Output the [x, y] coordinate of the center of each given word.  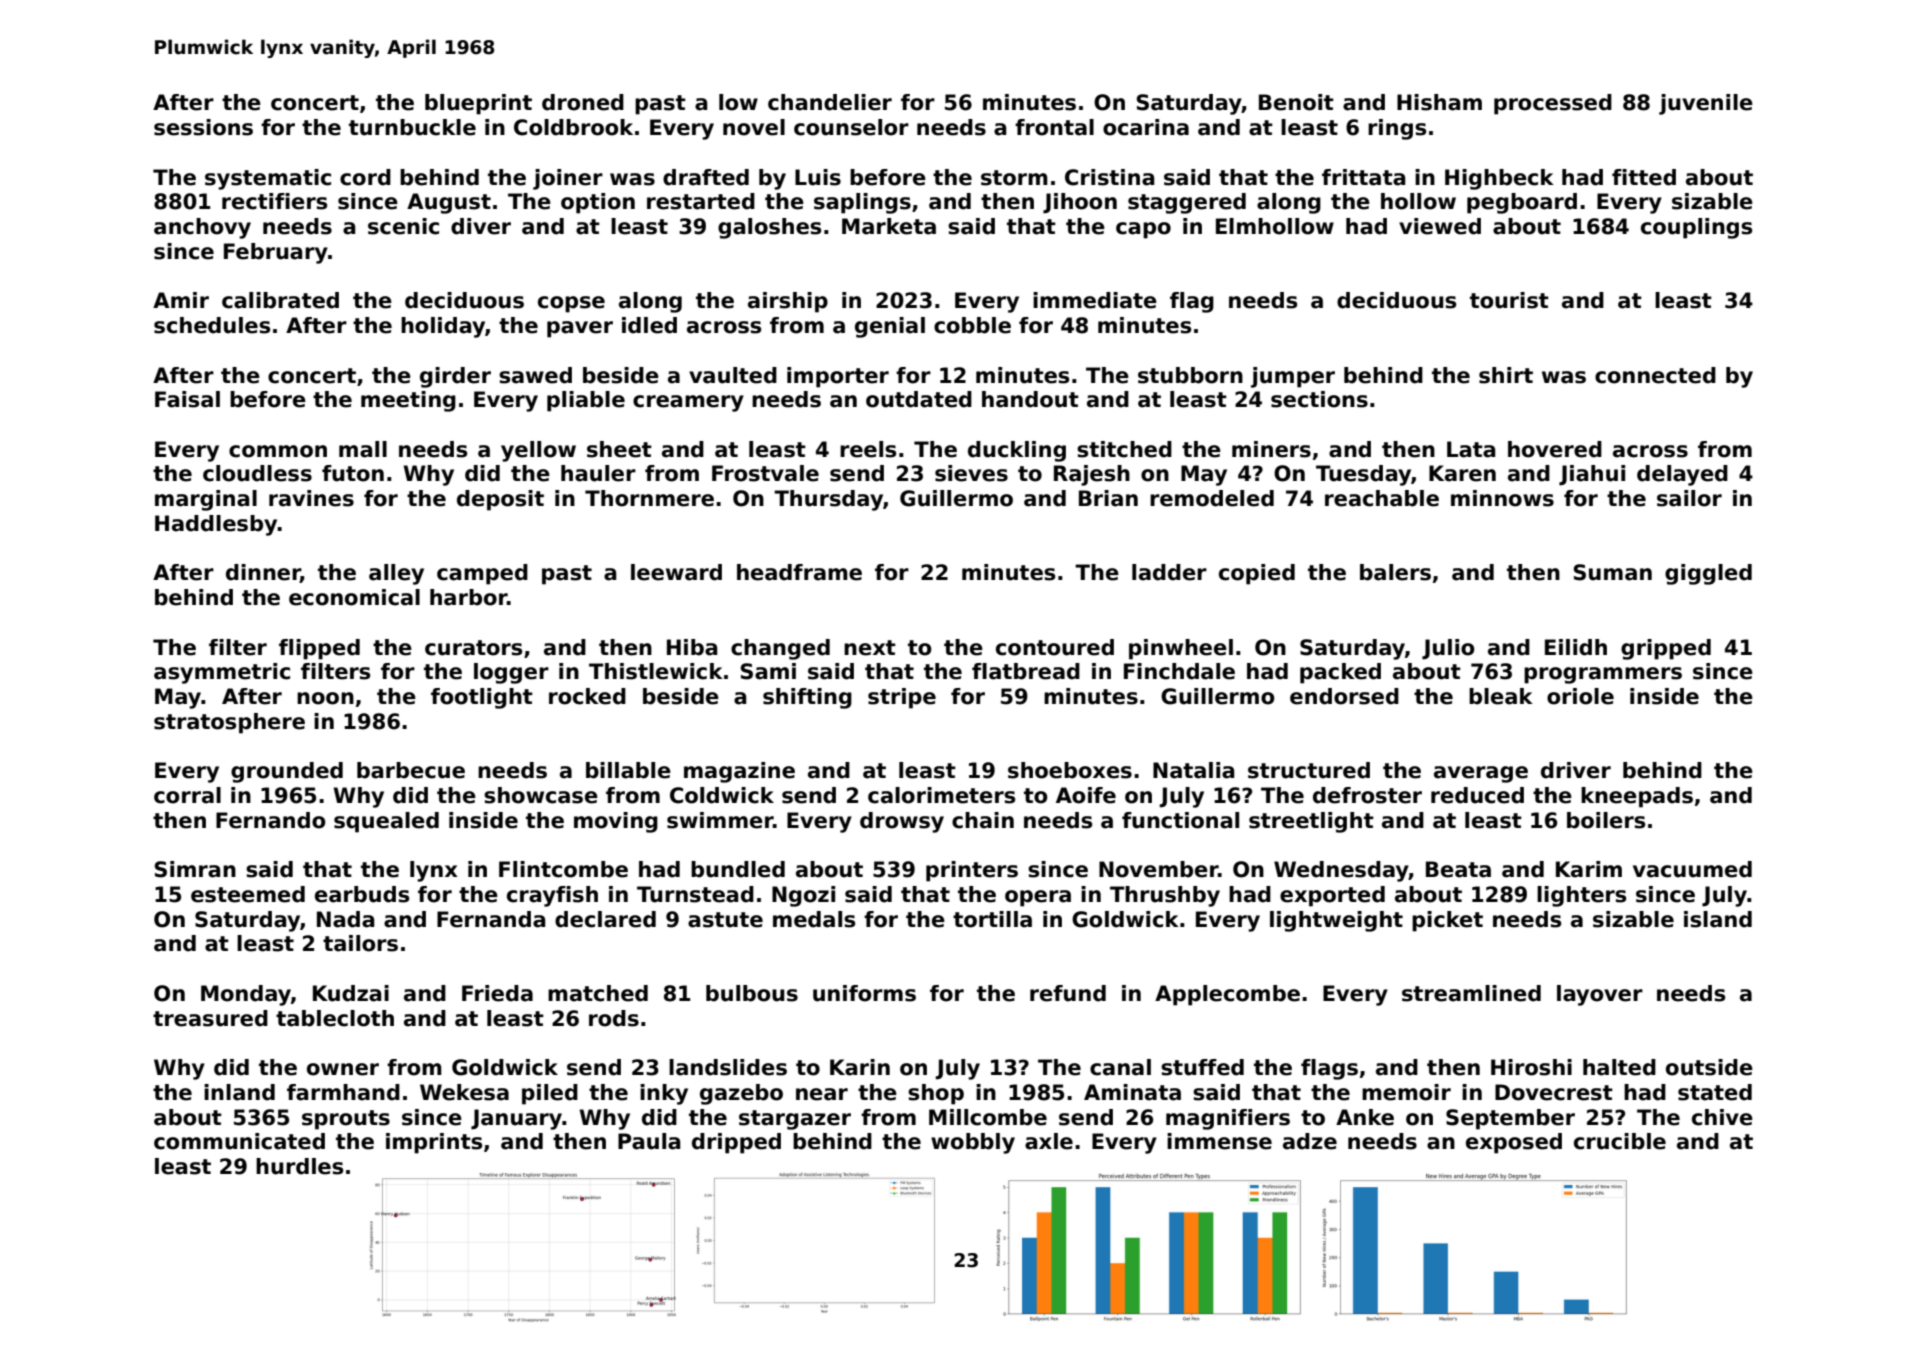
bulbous [752, 993]
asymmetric [222, 673]
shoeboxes [1070, 770]
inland [239, 1092]
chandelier [830, 102]
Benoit [1296, 102]
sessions [203, 127]
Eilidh [1576, 647]
